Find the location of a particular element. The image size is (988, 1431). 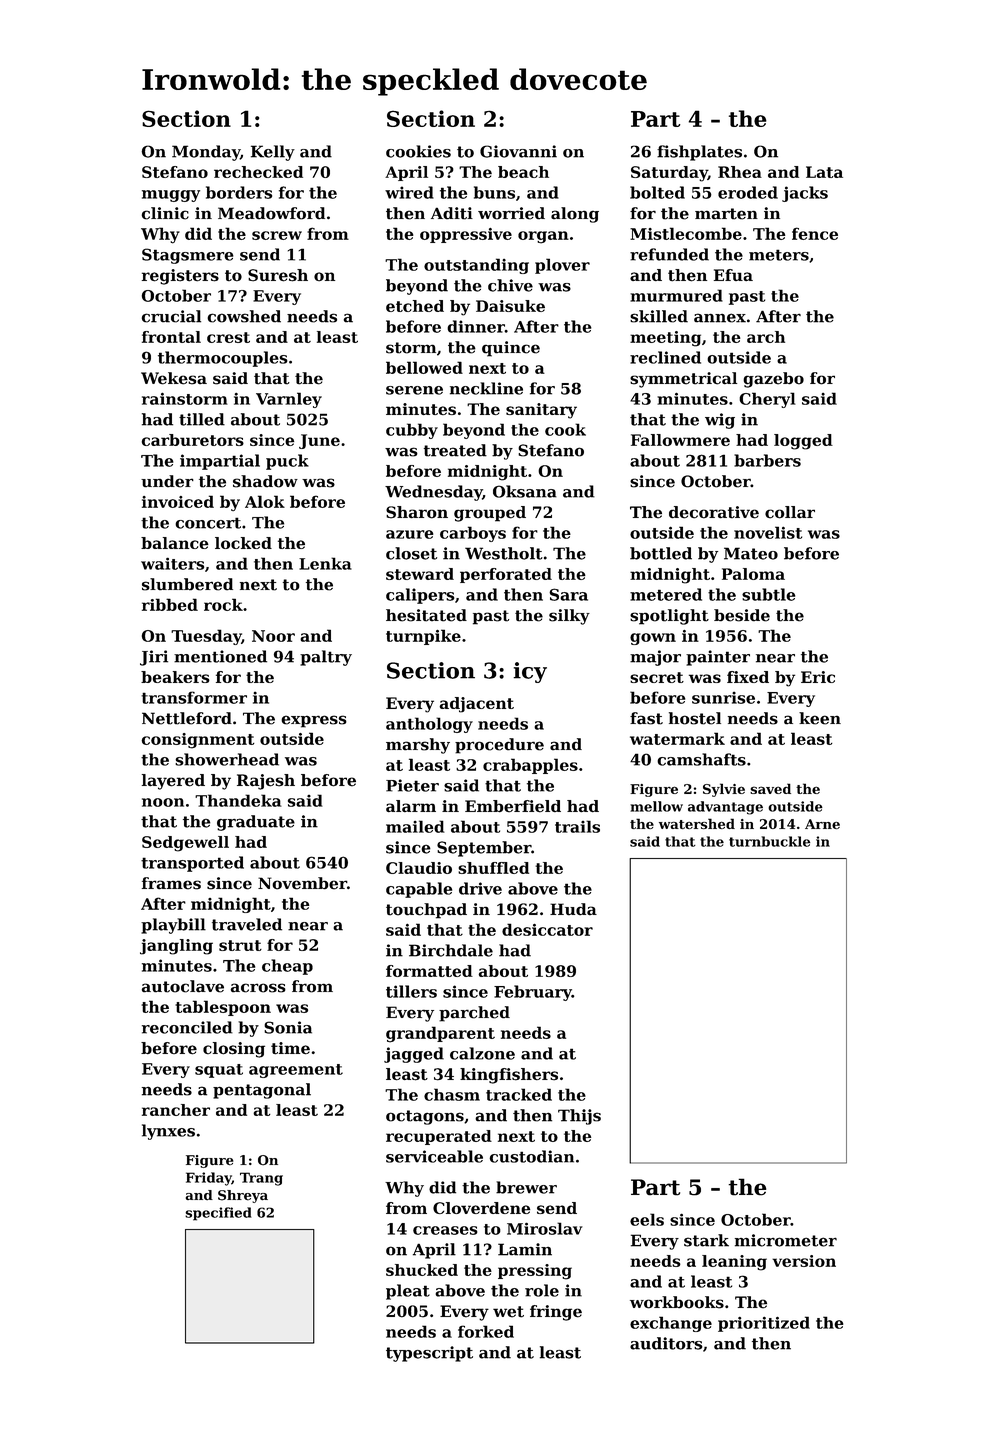

Trang is located at coordinates (261, 1179).
